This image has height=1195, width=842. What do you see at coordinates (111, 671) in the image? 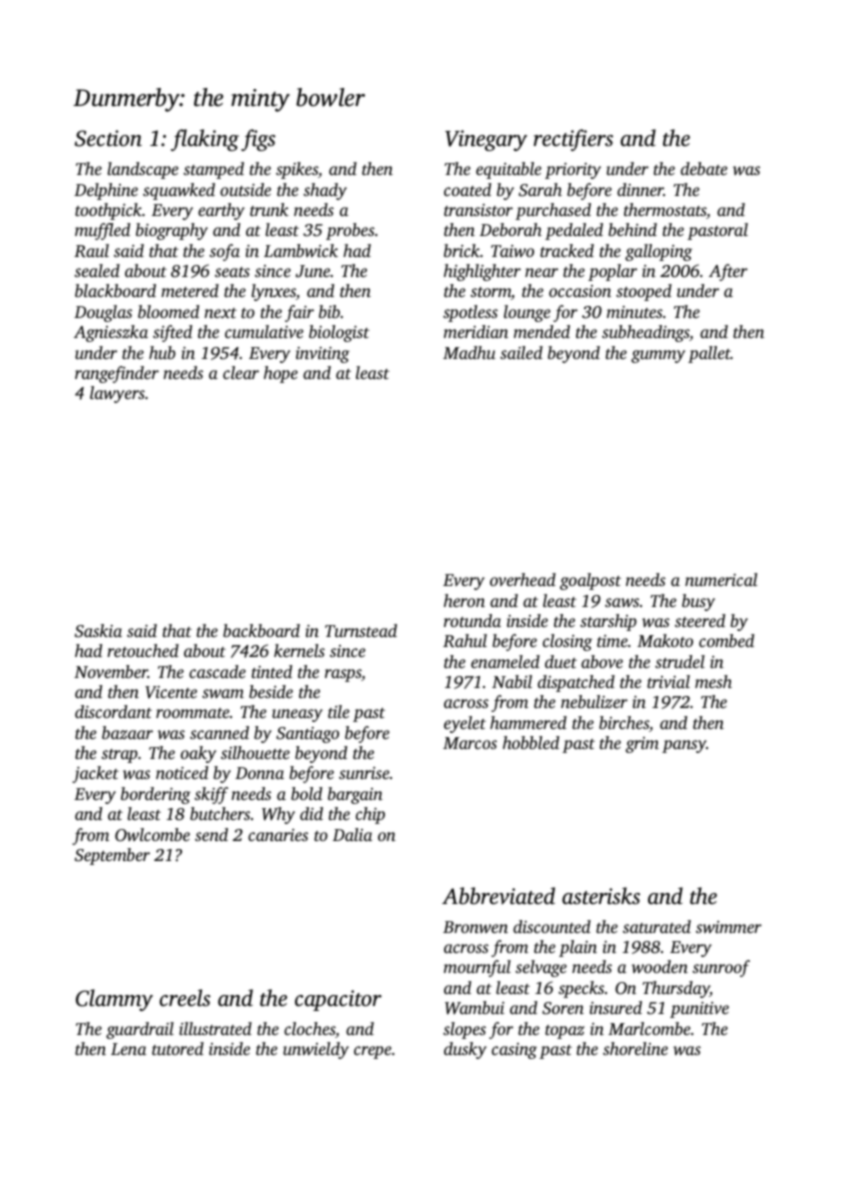
I see `November` at bounding box center [111, 671].
